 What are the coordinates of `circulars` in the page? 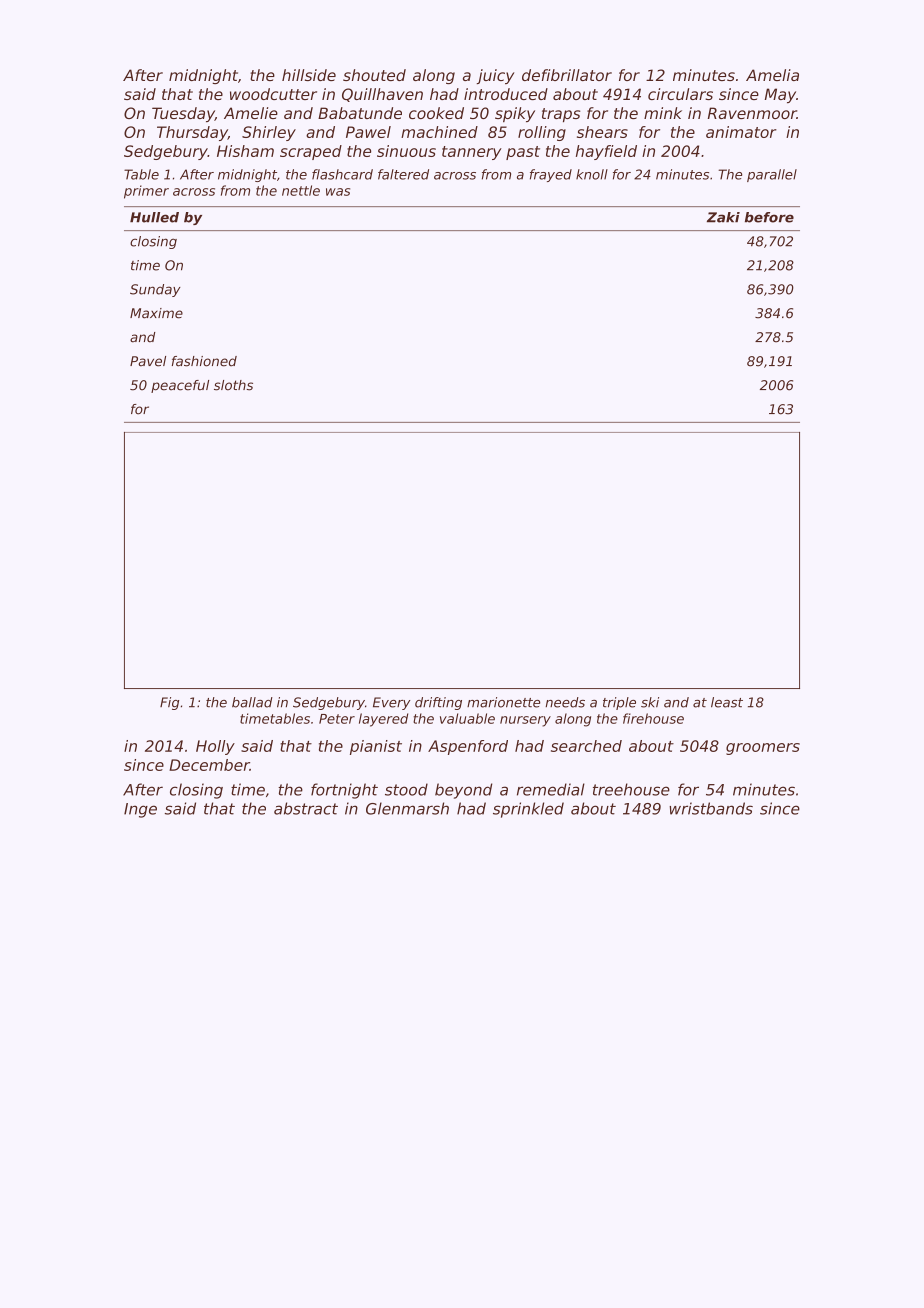 It's located at (680, 94).
